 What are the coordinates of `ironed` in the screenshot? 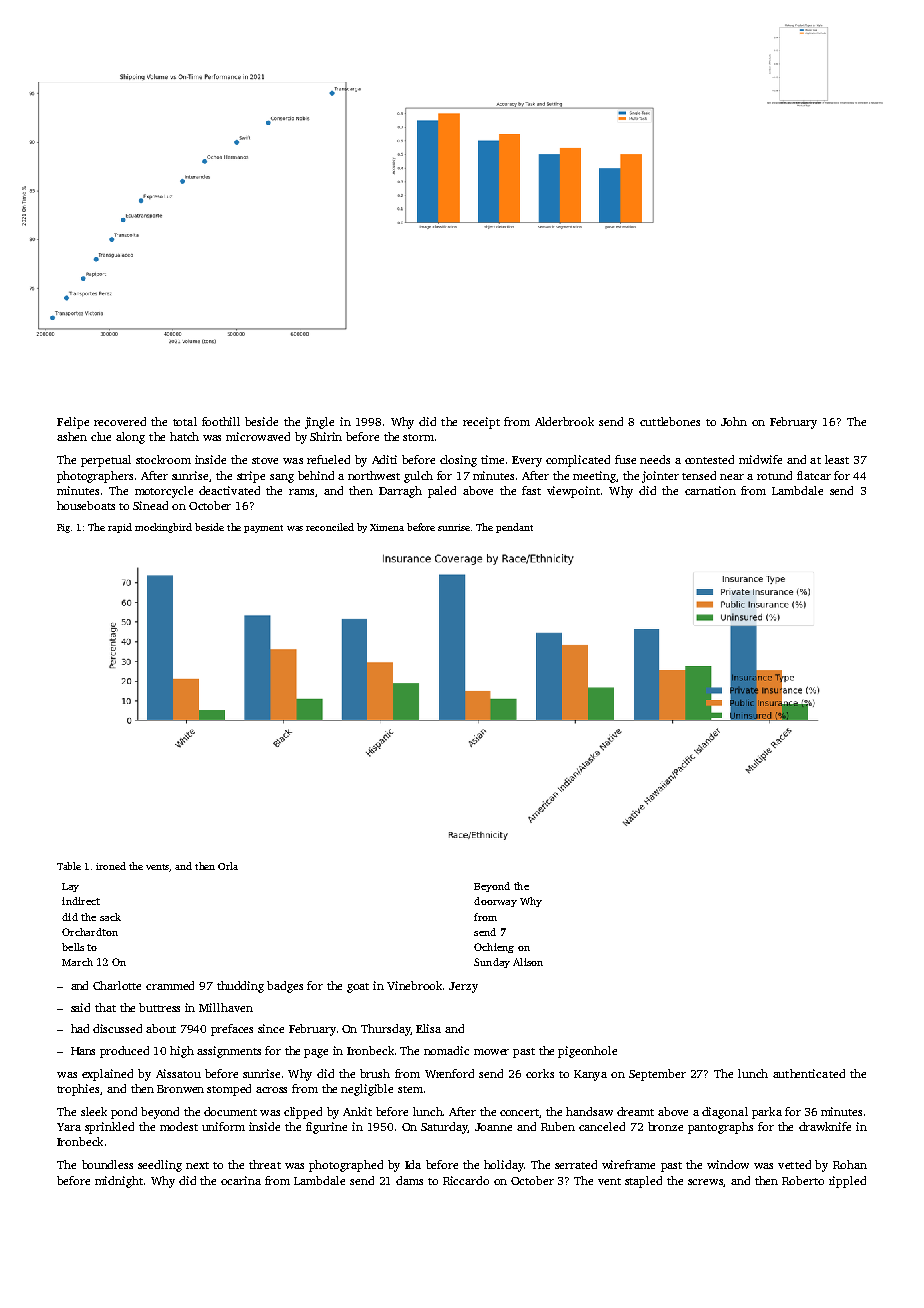 It's located at (111, 866).
